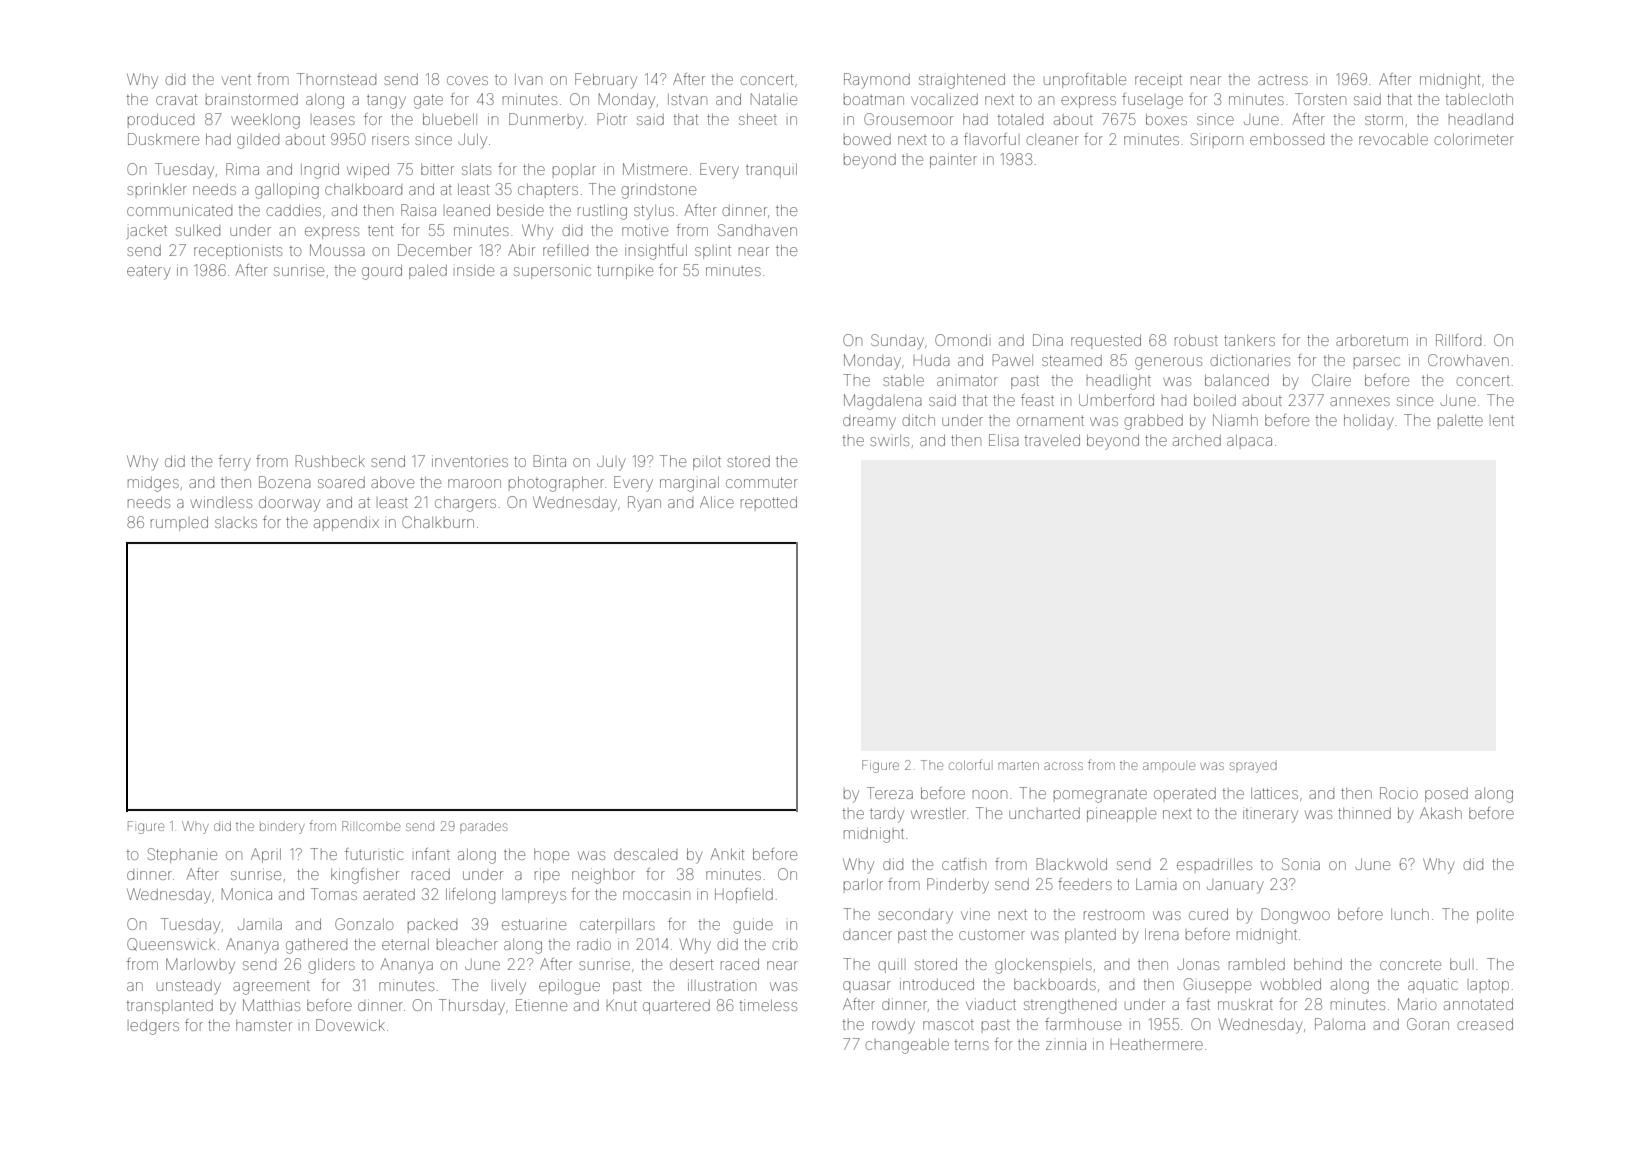  Describe the element at coordinates (534, 896) in the screenshot. I see `lampreys` at that location.
